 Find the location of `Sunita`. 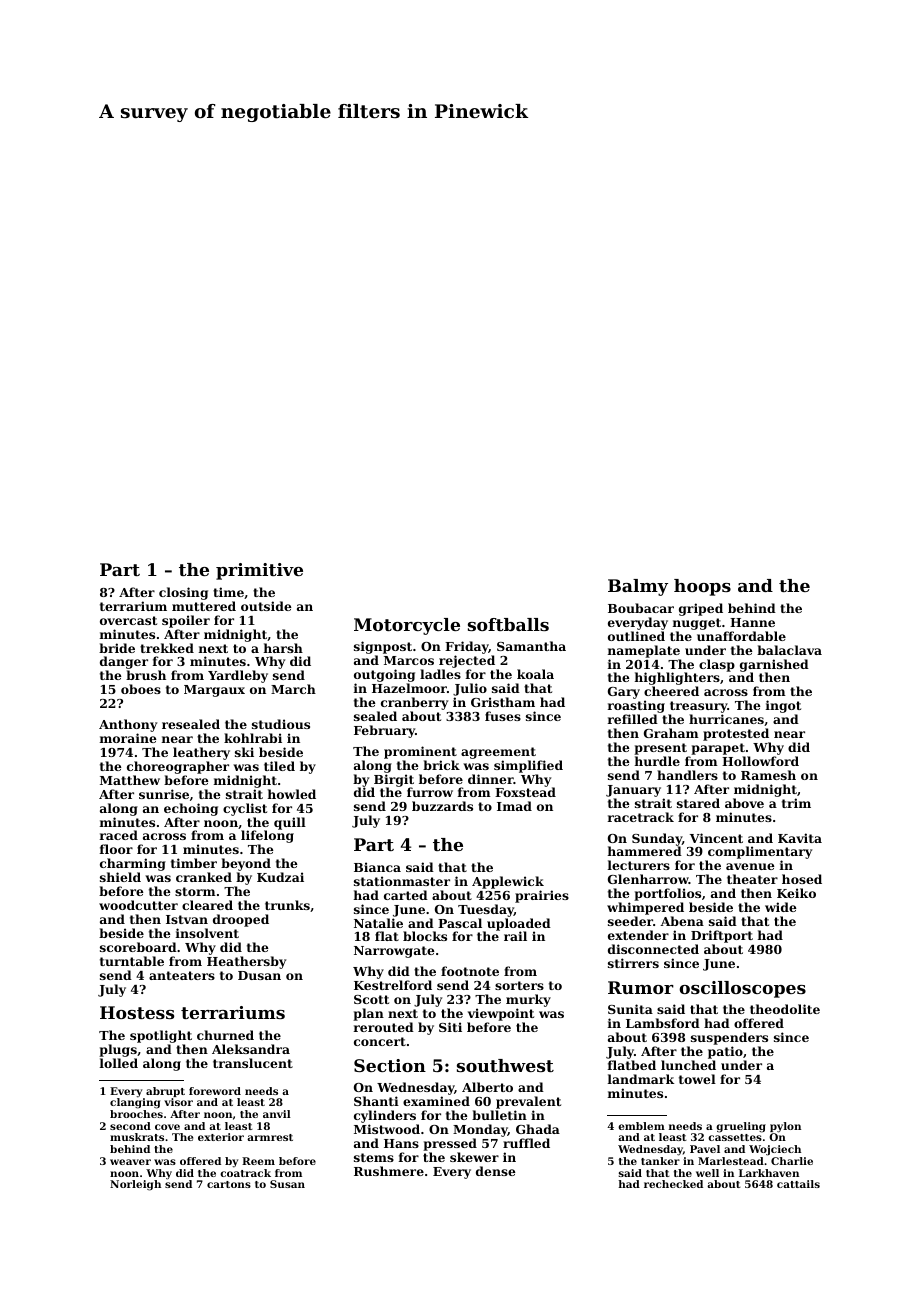

Sunita is located at coordinates (630, 1009).
